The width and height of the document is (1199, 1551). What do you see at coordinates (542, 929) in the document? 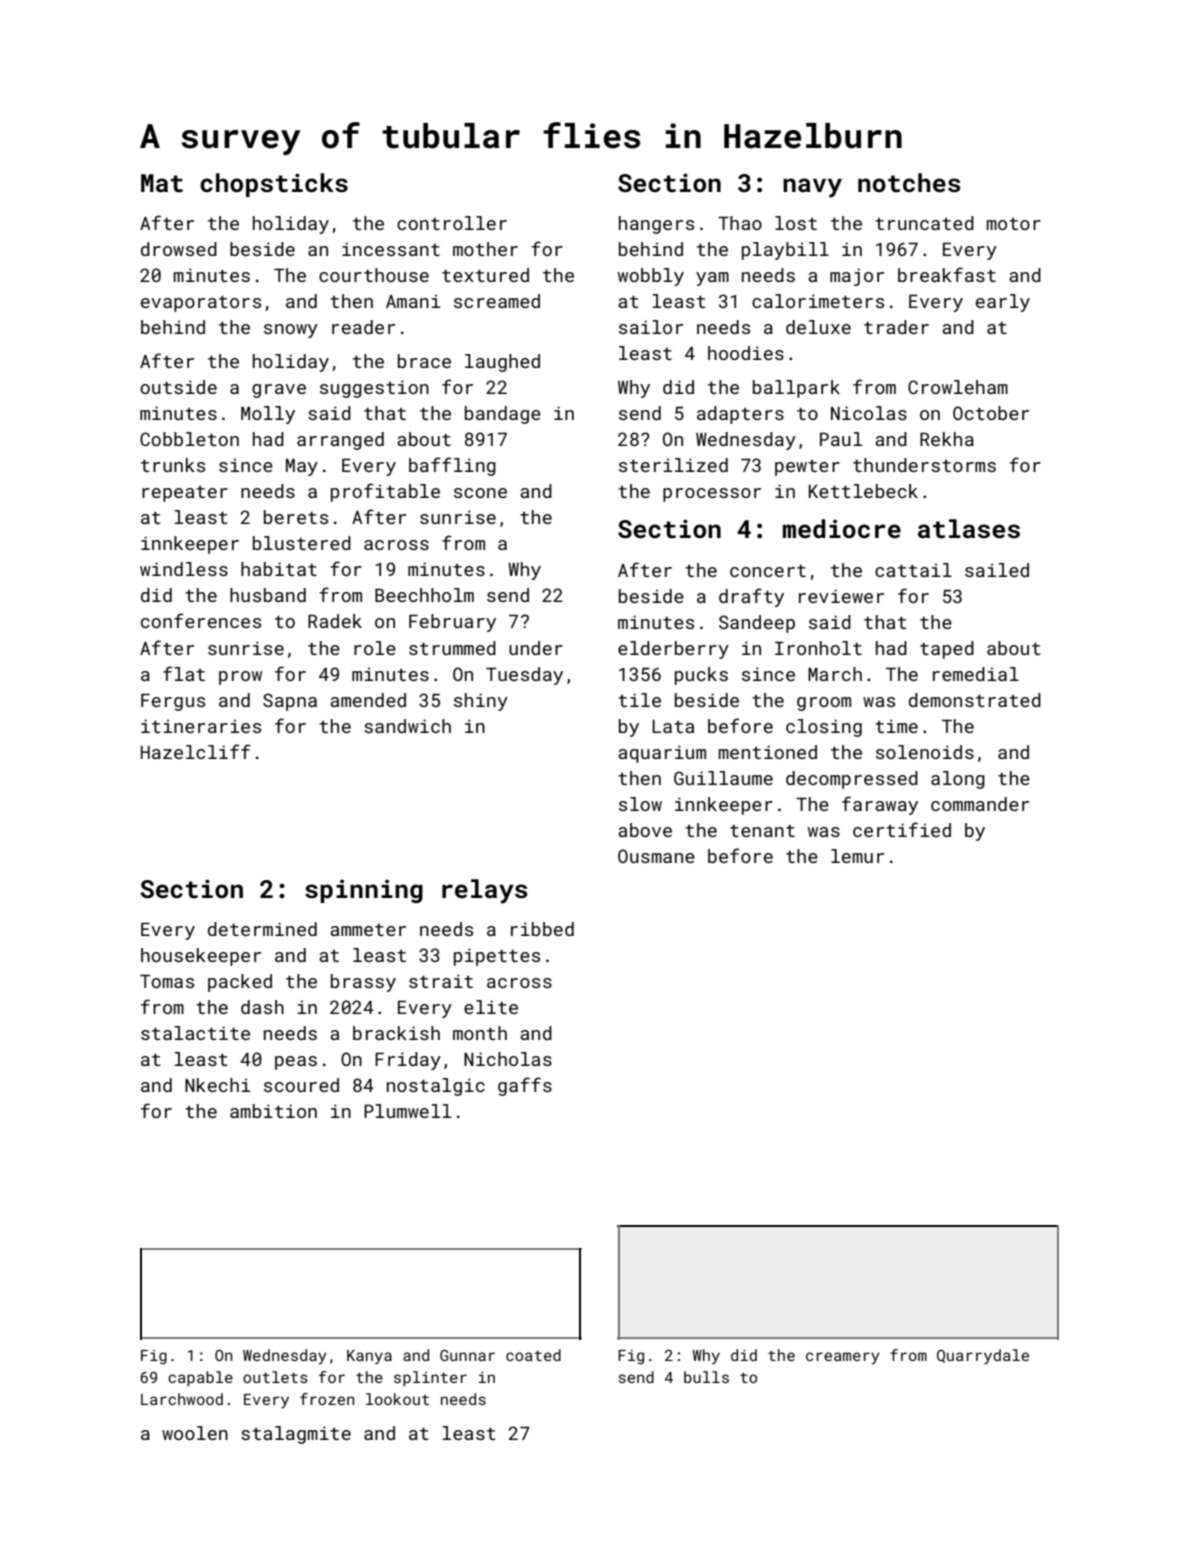
I see `ribbed` at bounding box center [542, 929].
